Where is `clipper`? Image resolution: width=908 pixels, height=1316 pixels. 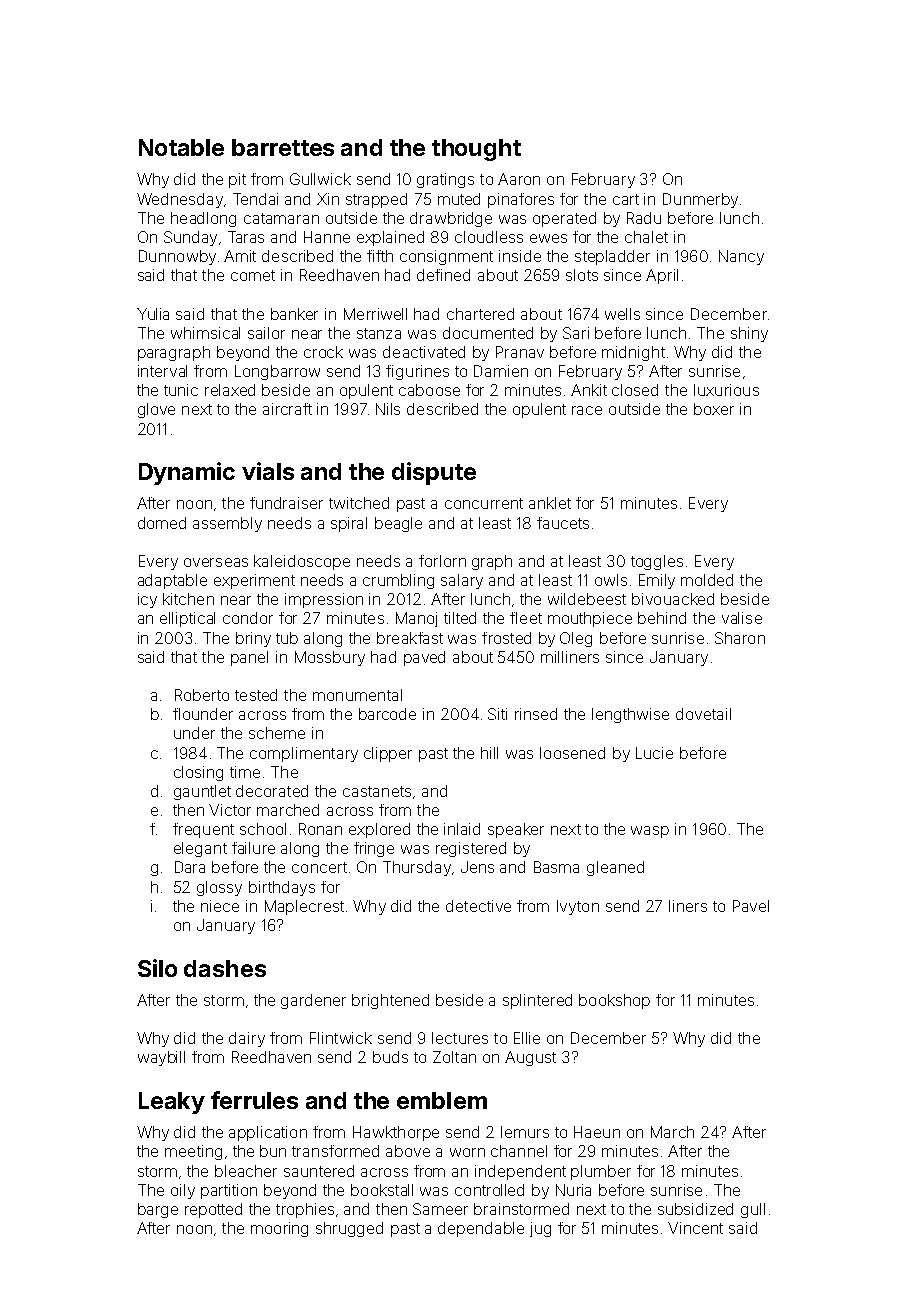 clipper is located at coordinates (388, 754).
